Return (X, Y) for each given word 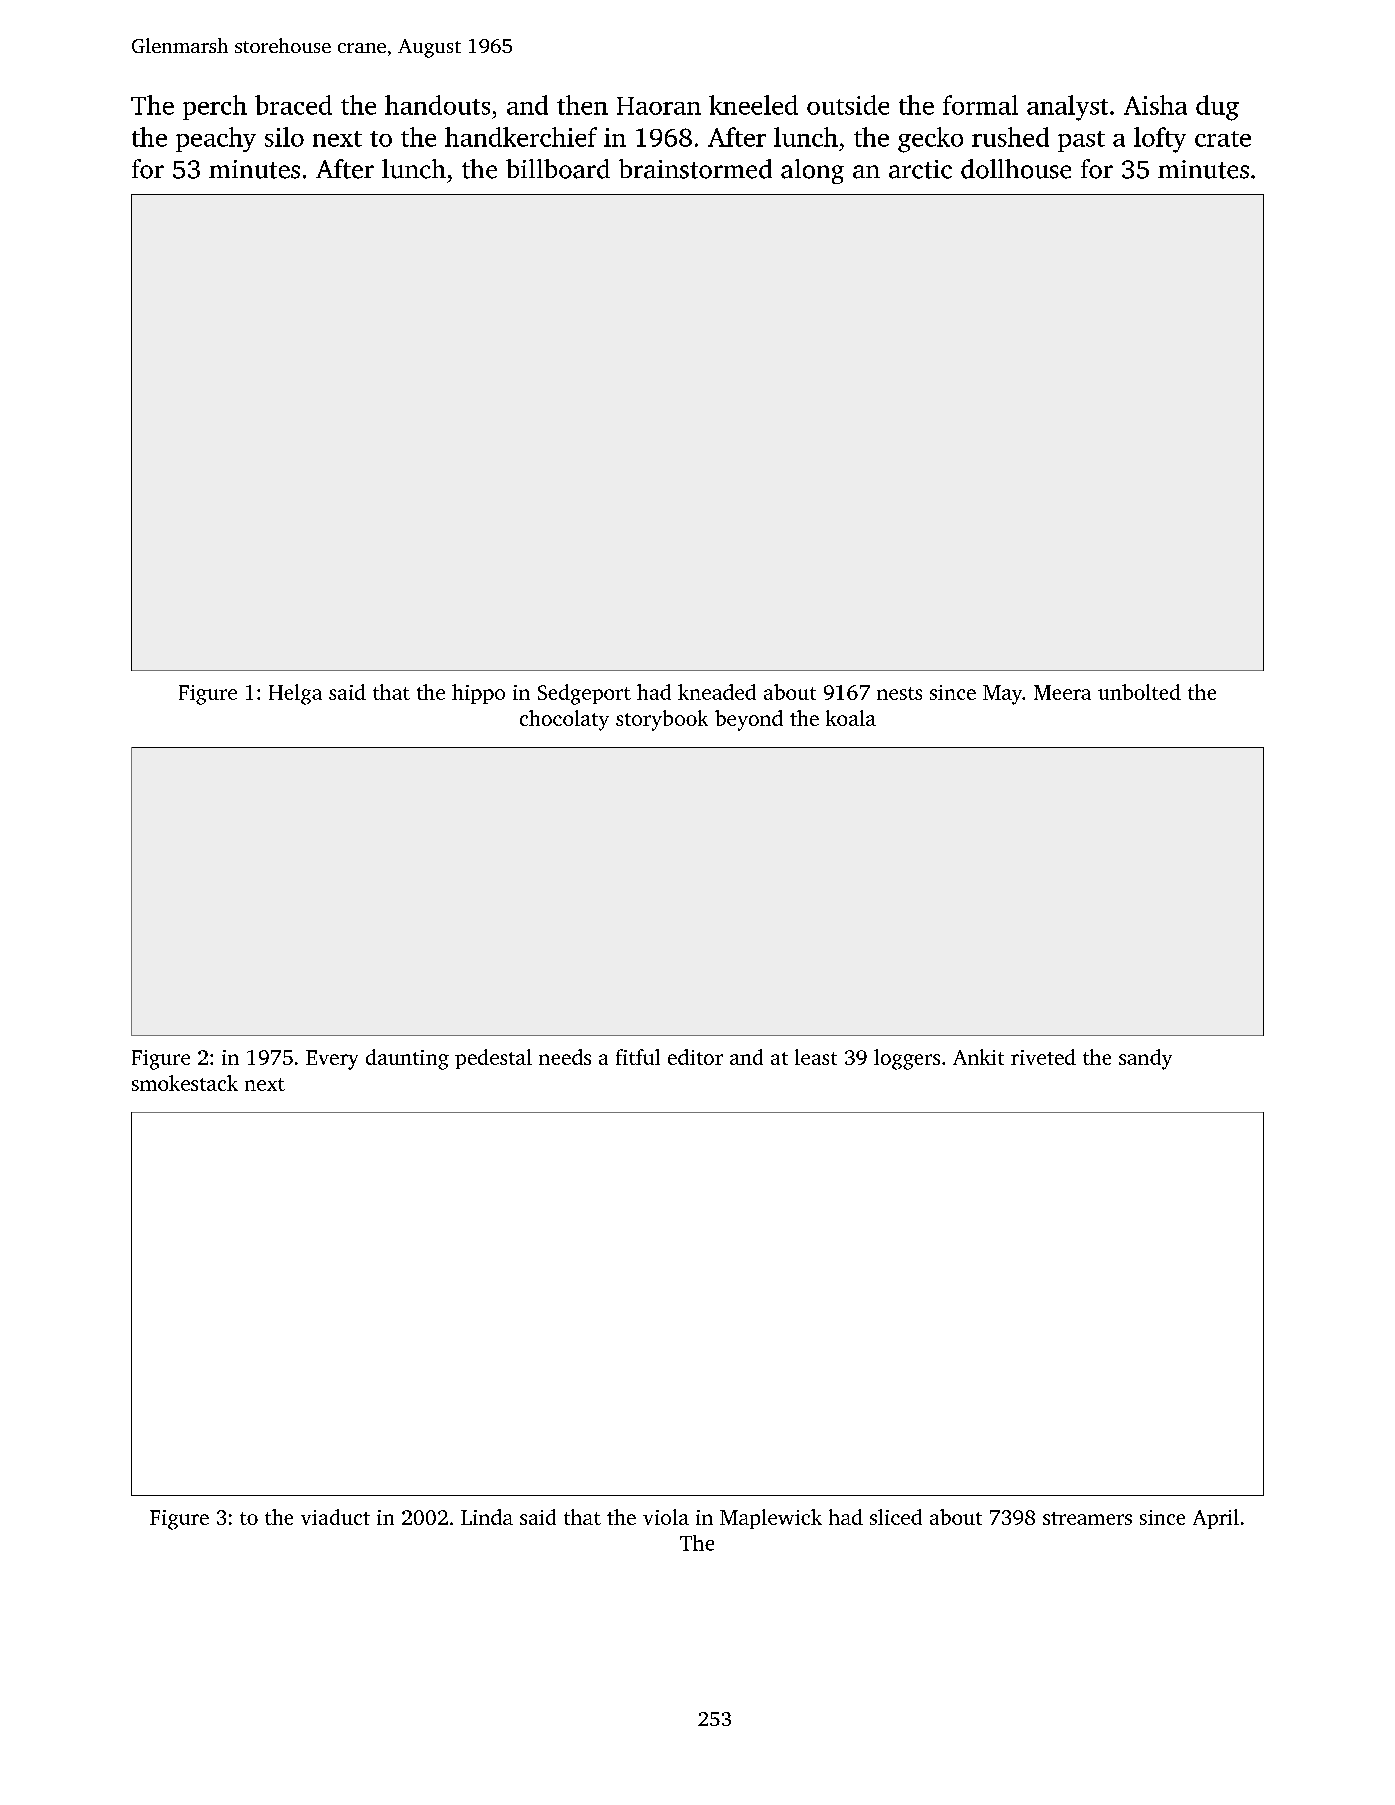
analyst (1067, 108)
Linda (487, 1517)
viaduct (335, 1517)
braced (293, 105)
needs (565, 1057)
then (582, 105)
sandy (1145, 1059)
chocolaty (564, 720)
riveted (1043, 1057)
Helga (295, 694)
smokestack (185, 1083)
